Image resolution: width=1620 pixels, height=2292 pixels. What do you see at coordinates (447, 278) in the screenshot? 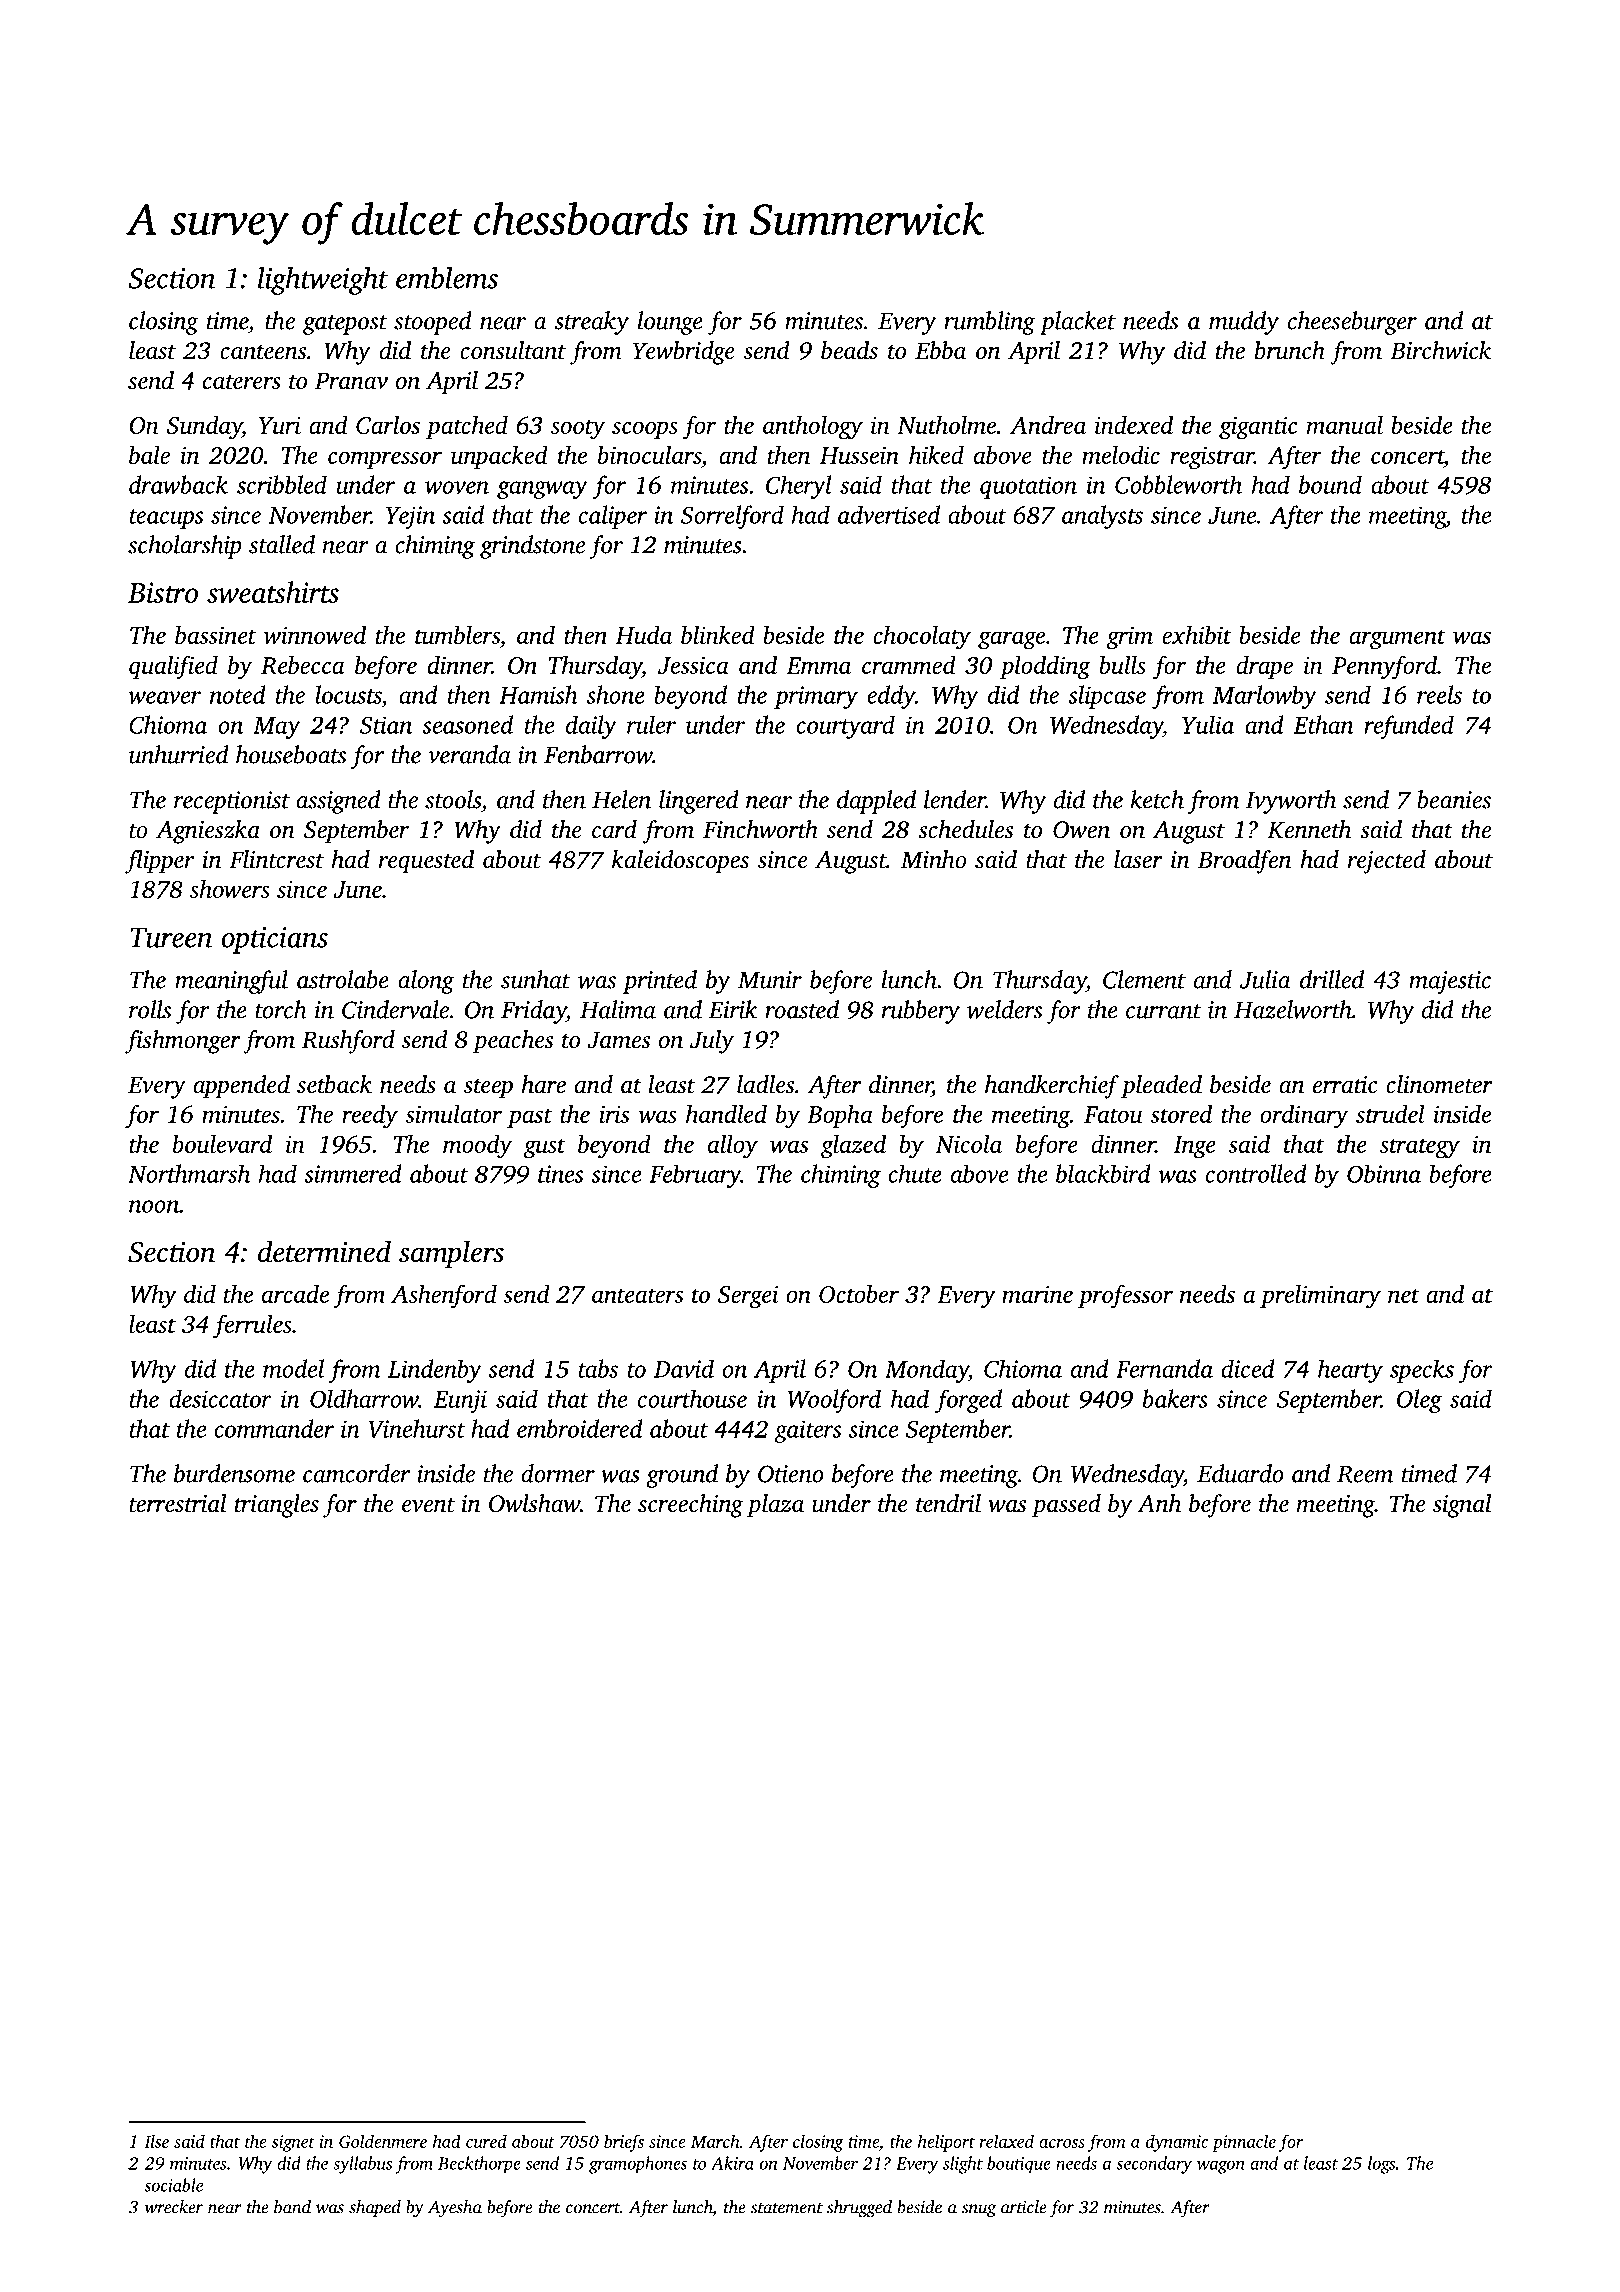
I see `emblems` at bounding box center [447, 278].
